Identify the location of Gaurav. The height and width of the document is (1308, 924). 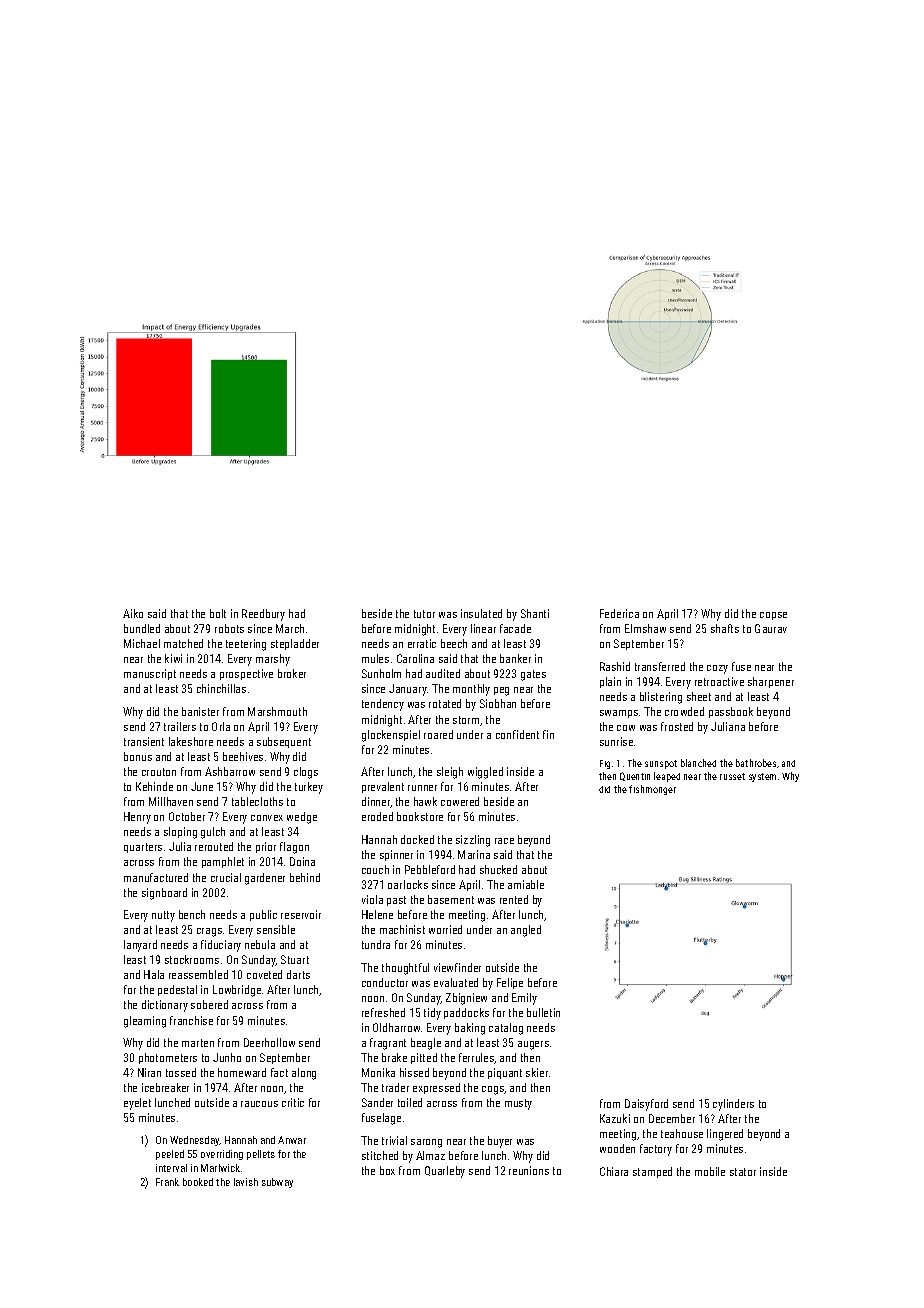
(771, 628).
